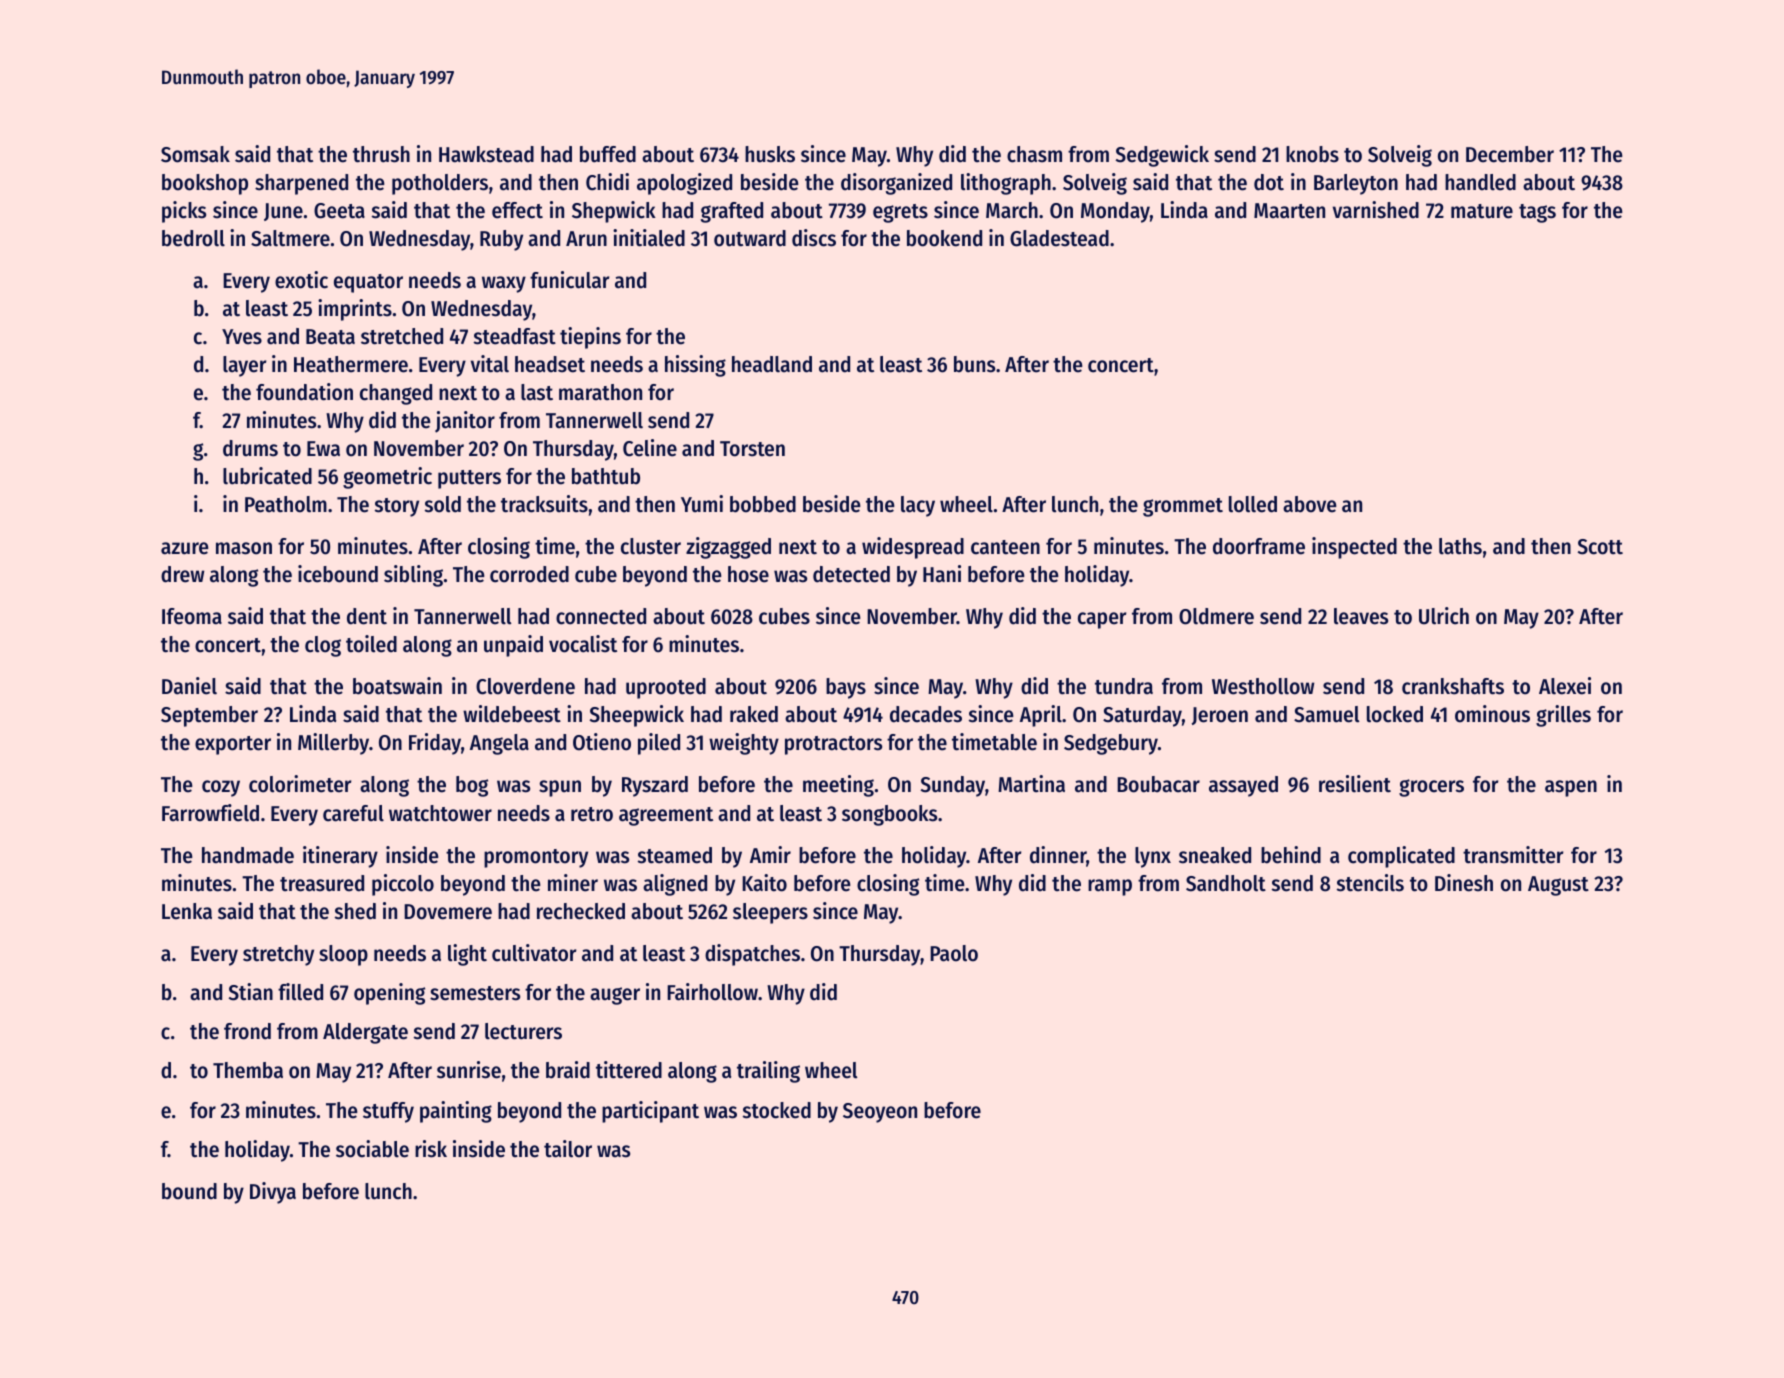 The width and height of the image is (1784, 1378). Describe the element at coordinates (889, 815) in the image. I see `songbooks` at that location.
